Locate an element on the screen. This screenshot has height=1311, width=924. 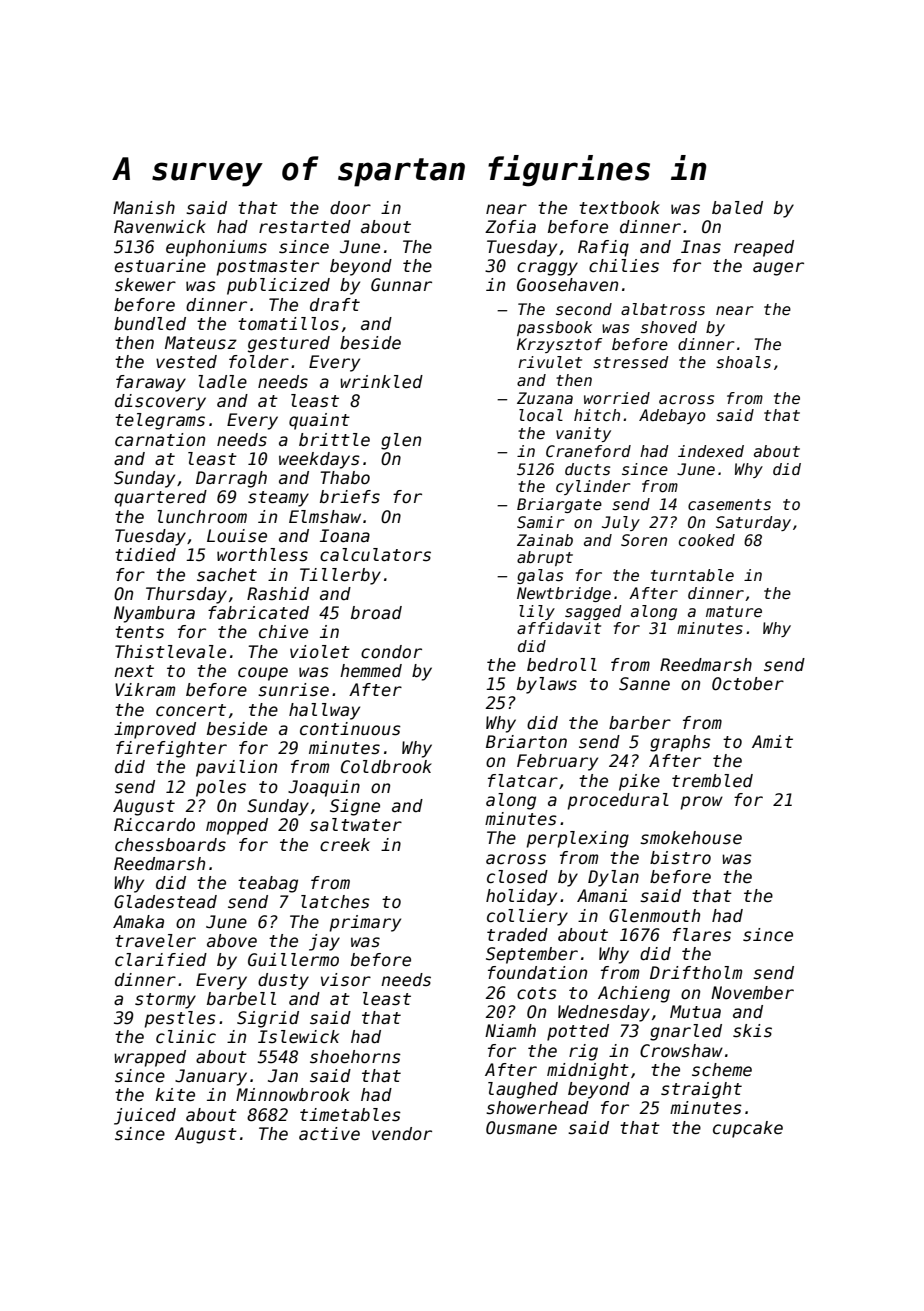
active is located at coordinates (329, 1134).
